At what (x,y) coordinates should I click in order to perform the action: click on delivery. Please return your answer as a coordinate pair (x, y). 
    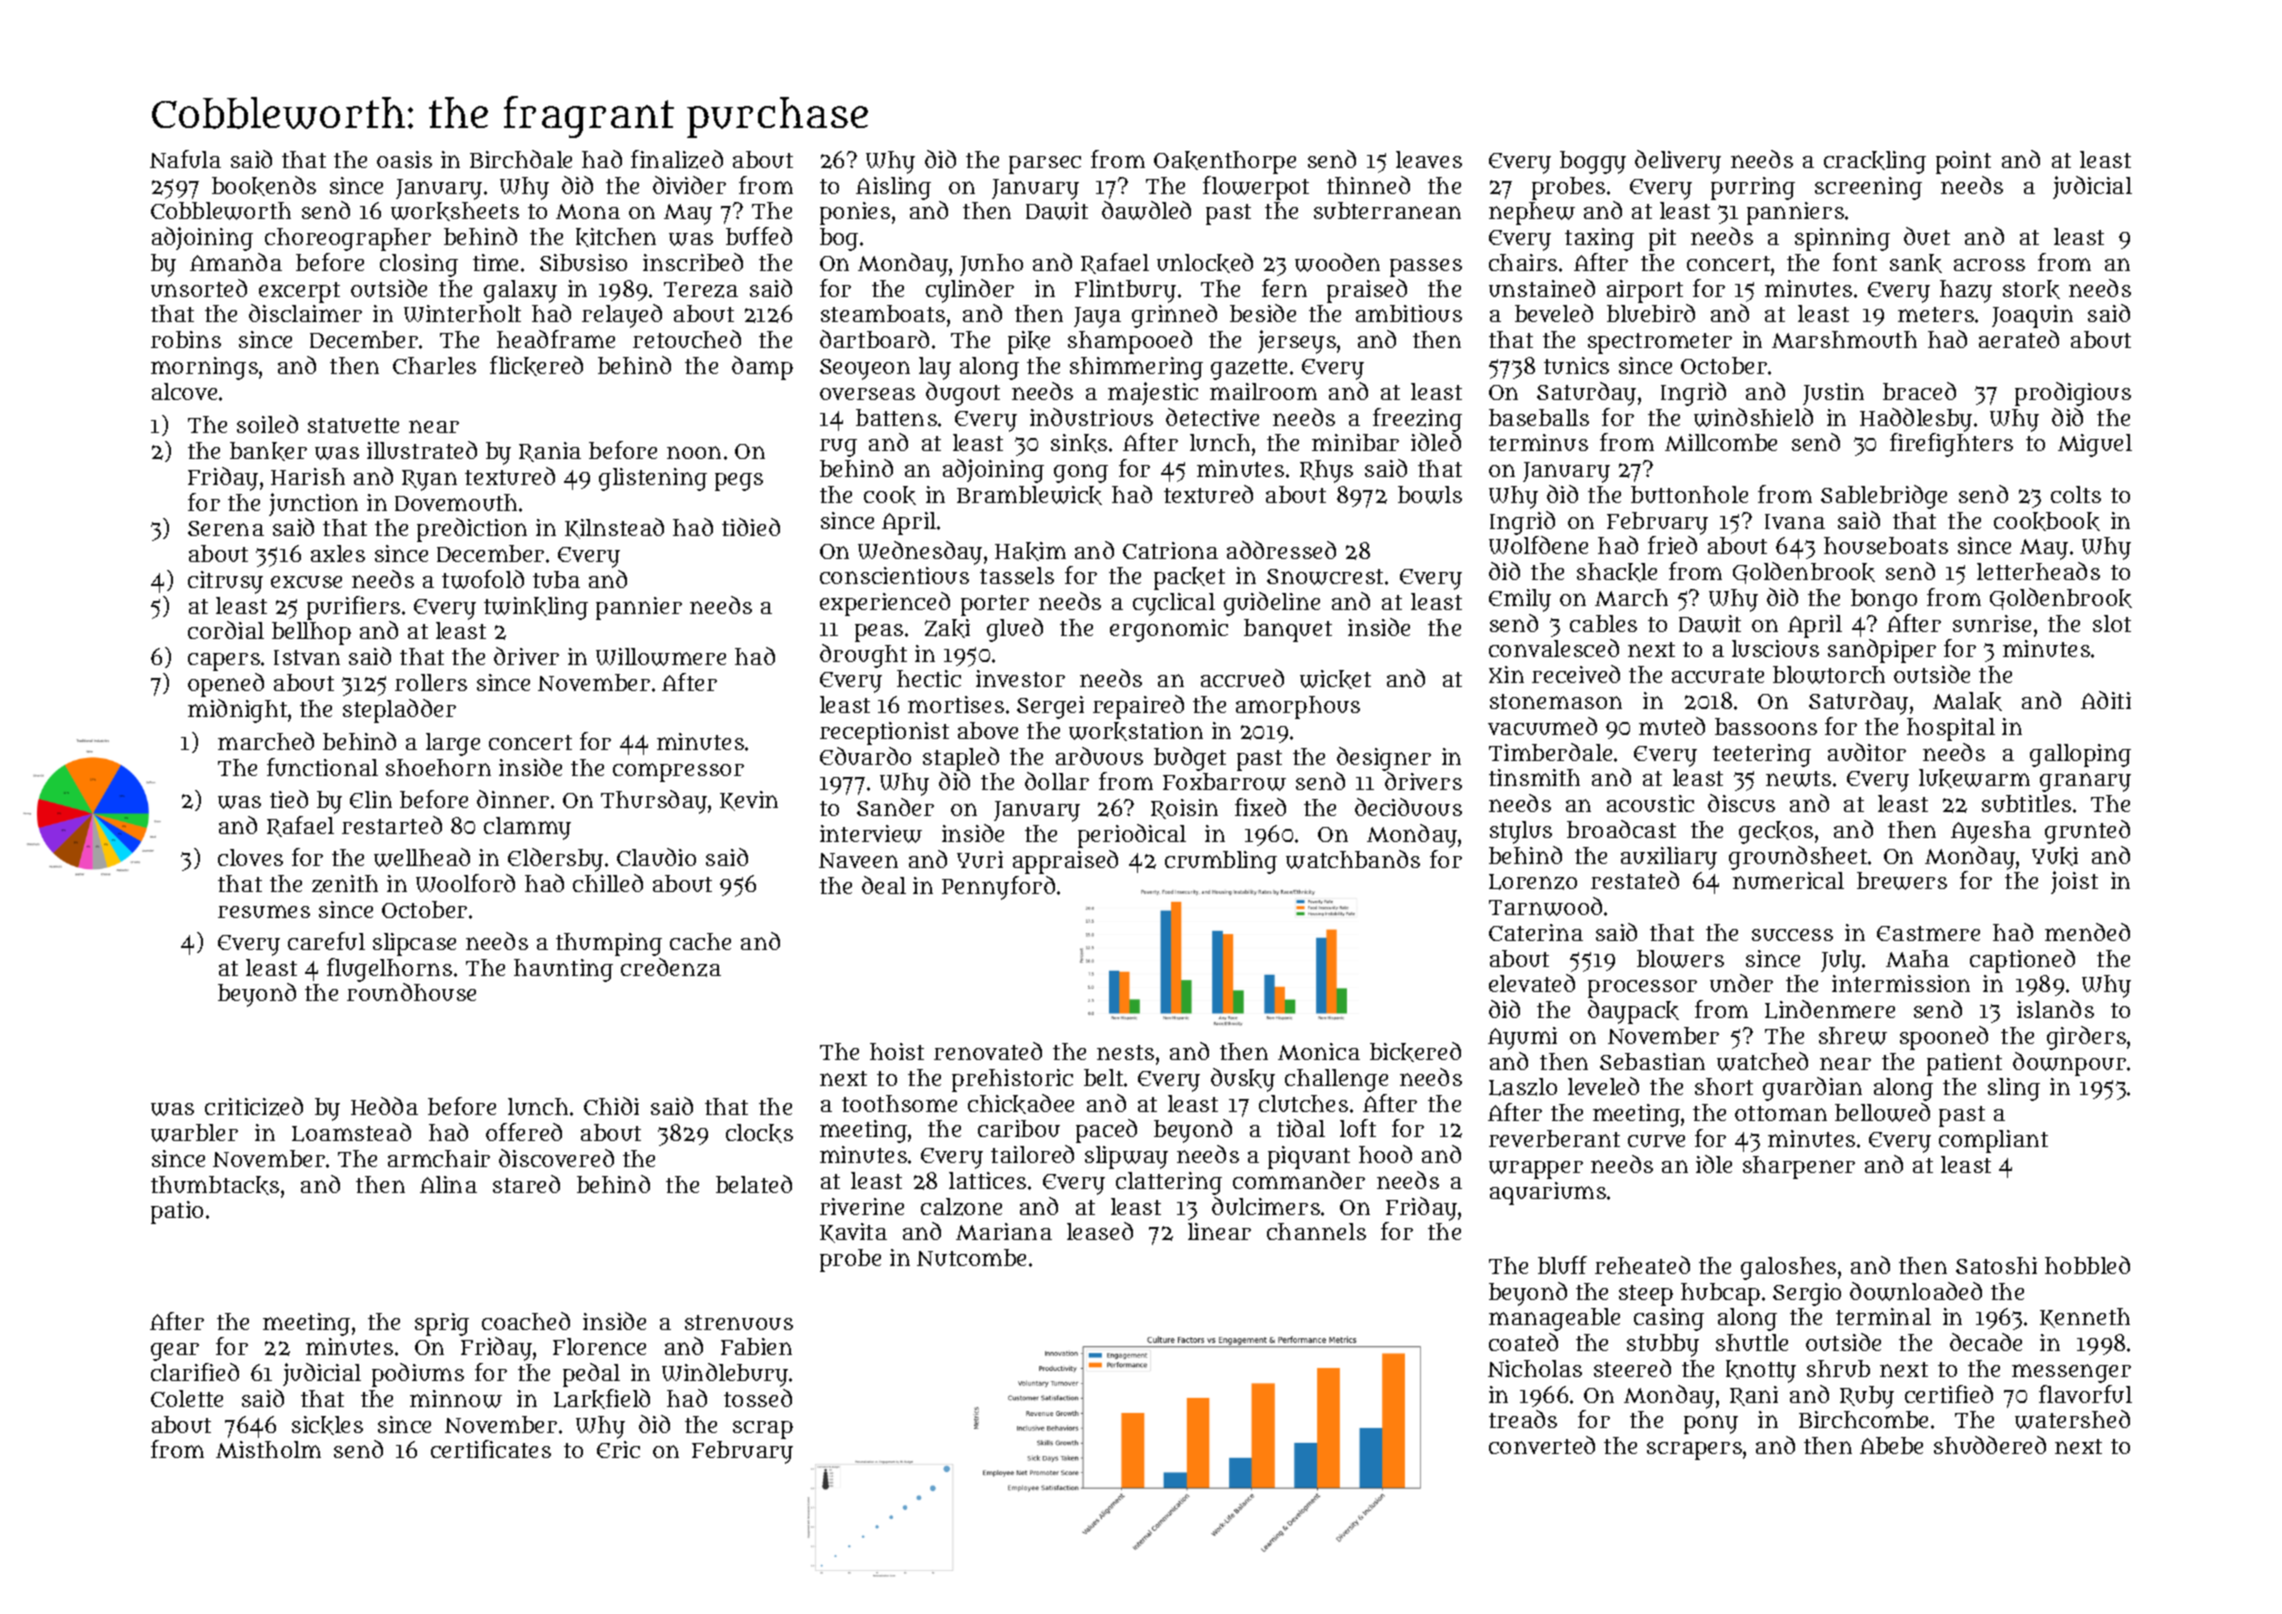
    Looking at the image, I should click on (1678, 162).
